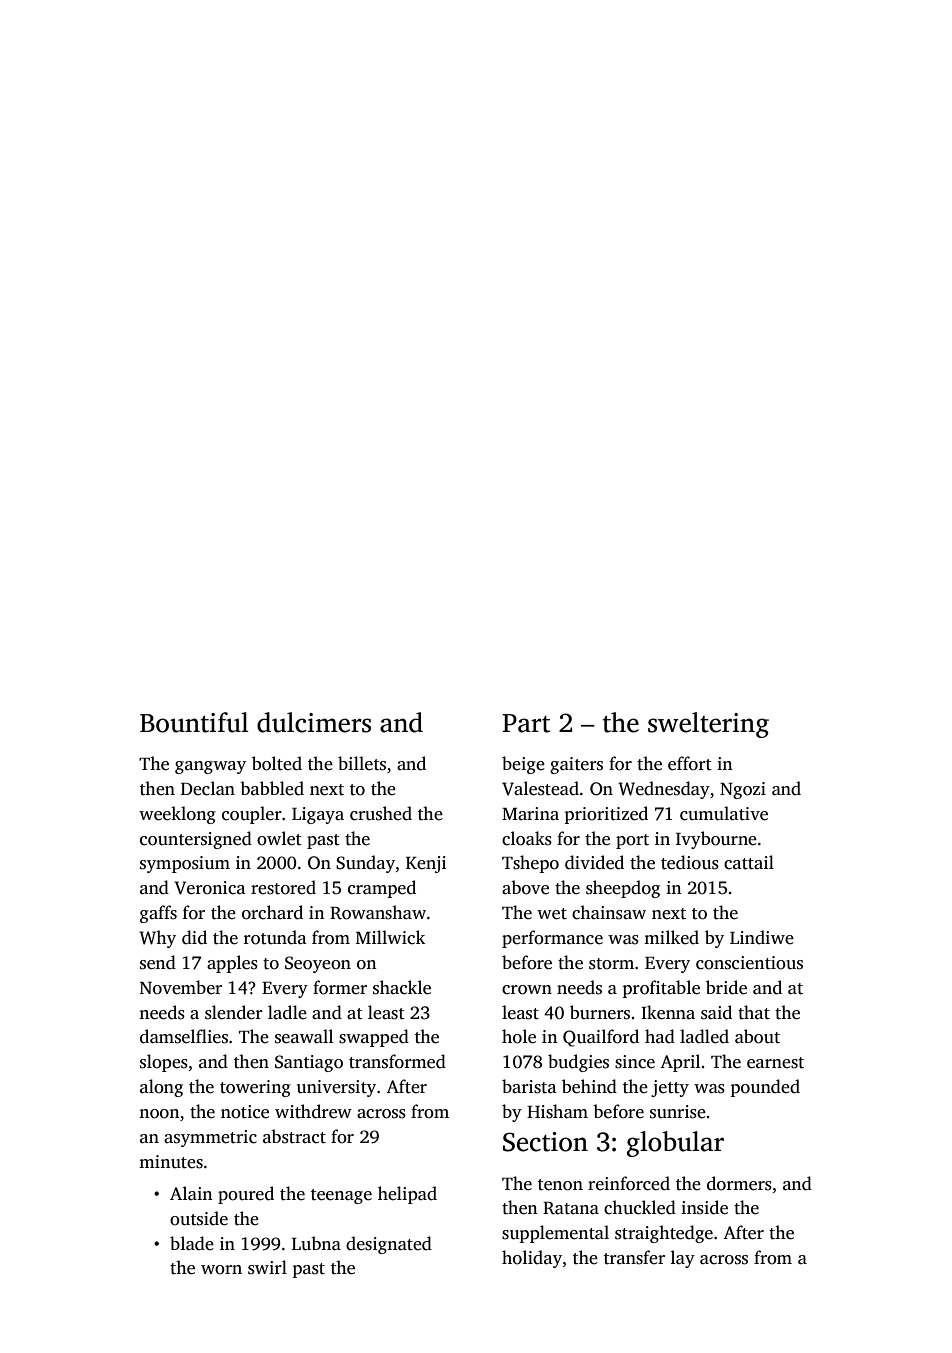 The width and height of the document is (952, 1353). What do you see at coordinates (743, 790) in the document?
I see `Ngozi` at bounding box center [743, 790].
